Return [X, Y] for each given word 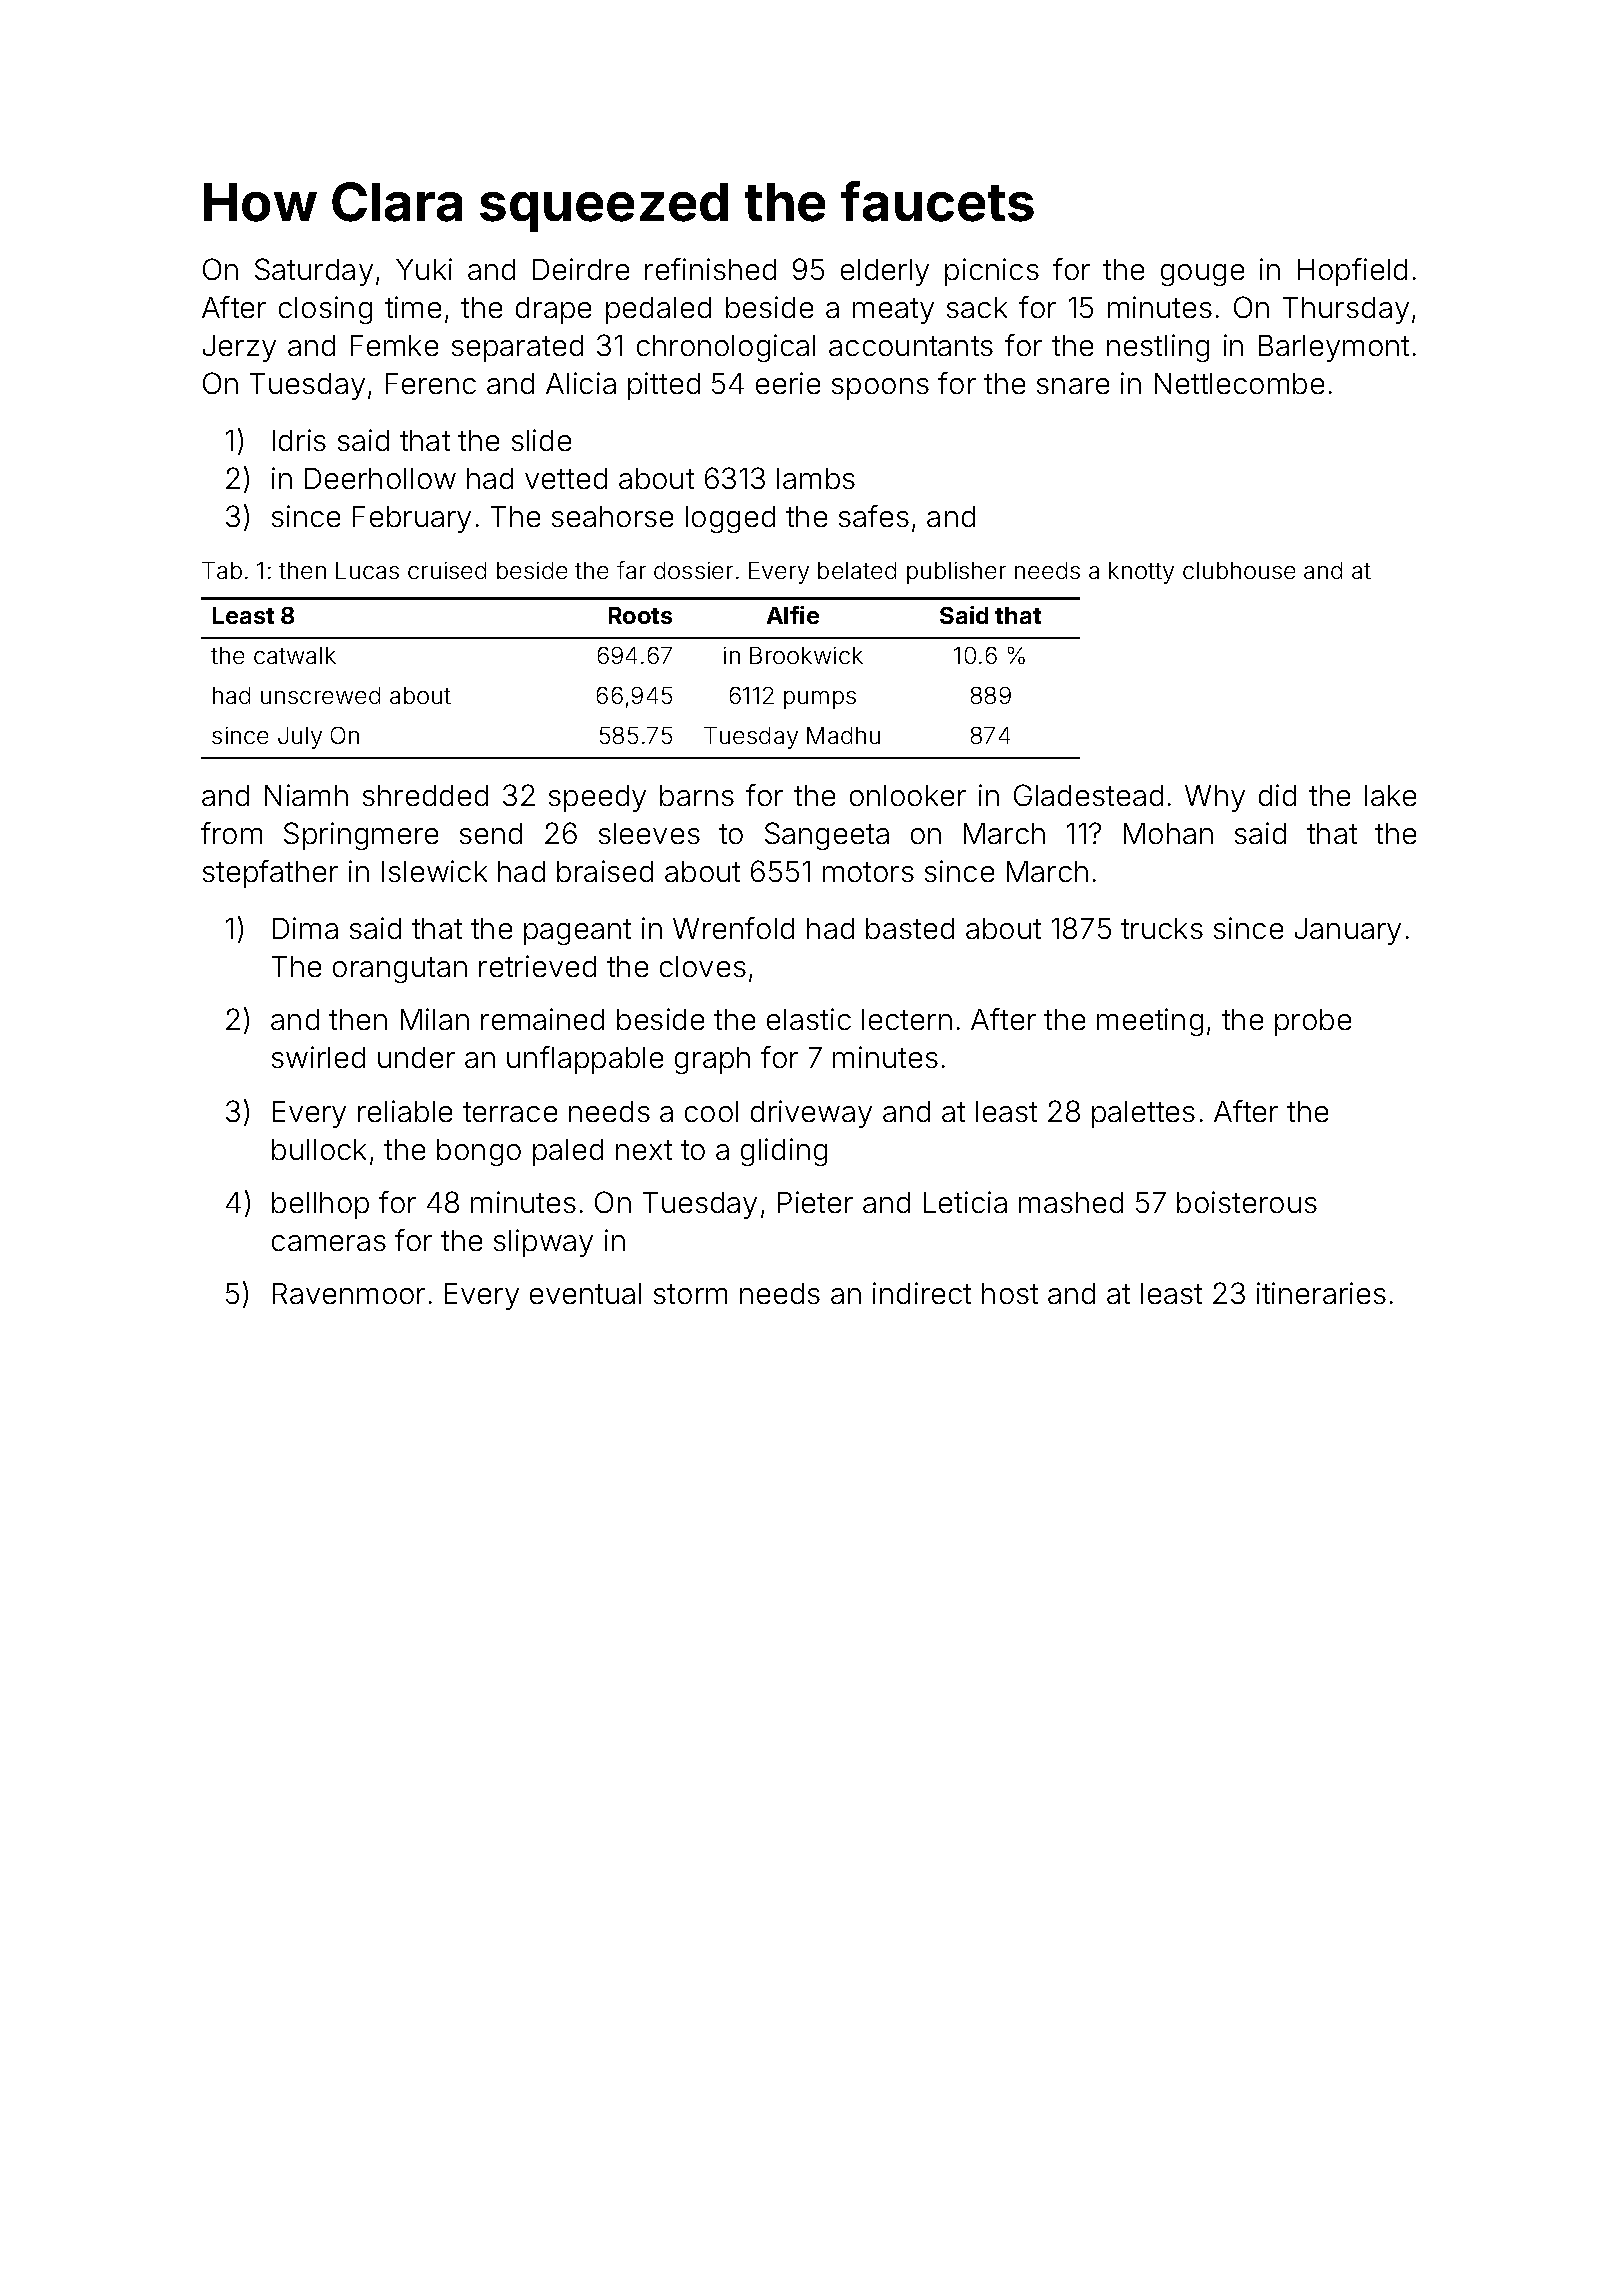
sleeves [649, 833]
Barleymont [1334, 348]
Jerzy [239, 348]
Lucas [367, 570]
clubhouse [1239, 570]
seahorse [612, 516]
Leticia [965, 1202]
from [231, 833]
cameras [329, 1243]
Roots [640, 615]
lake [1390, 795]
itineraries [1321, 1293]
